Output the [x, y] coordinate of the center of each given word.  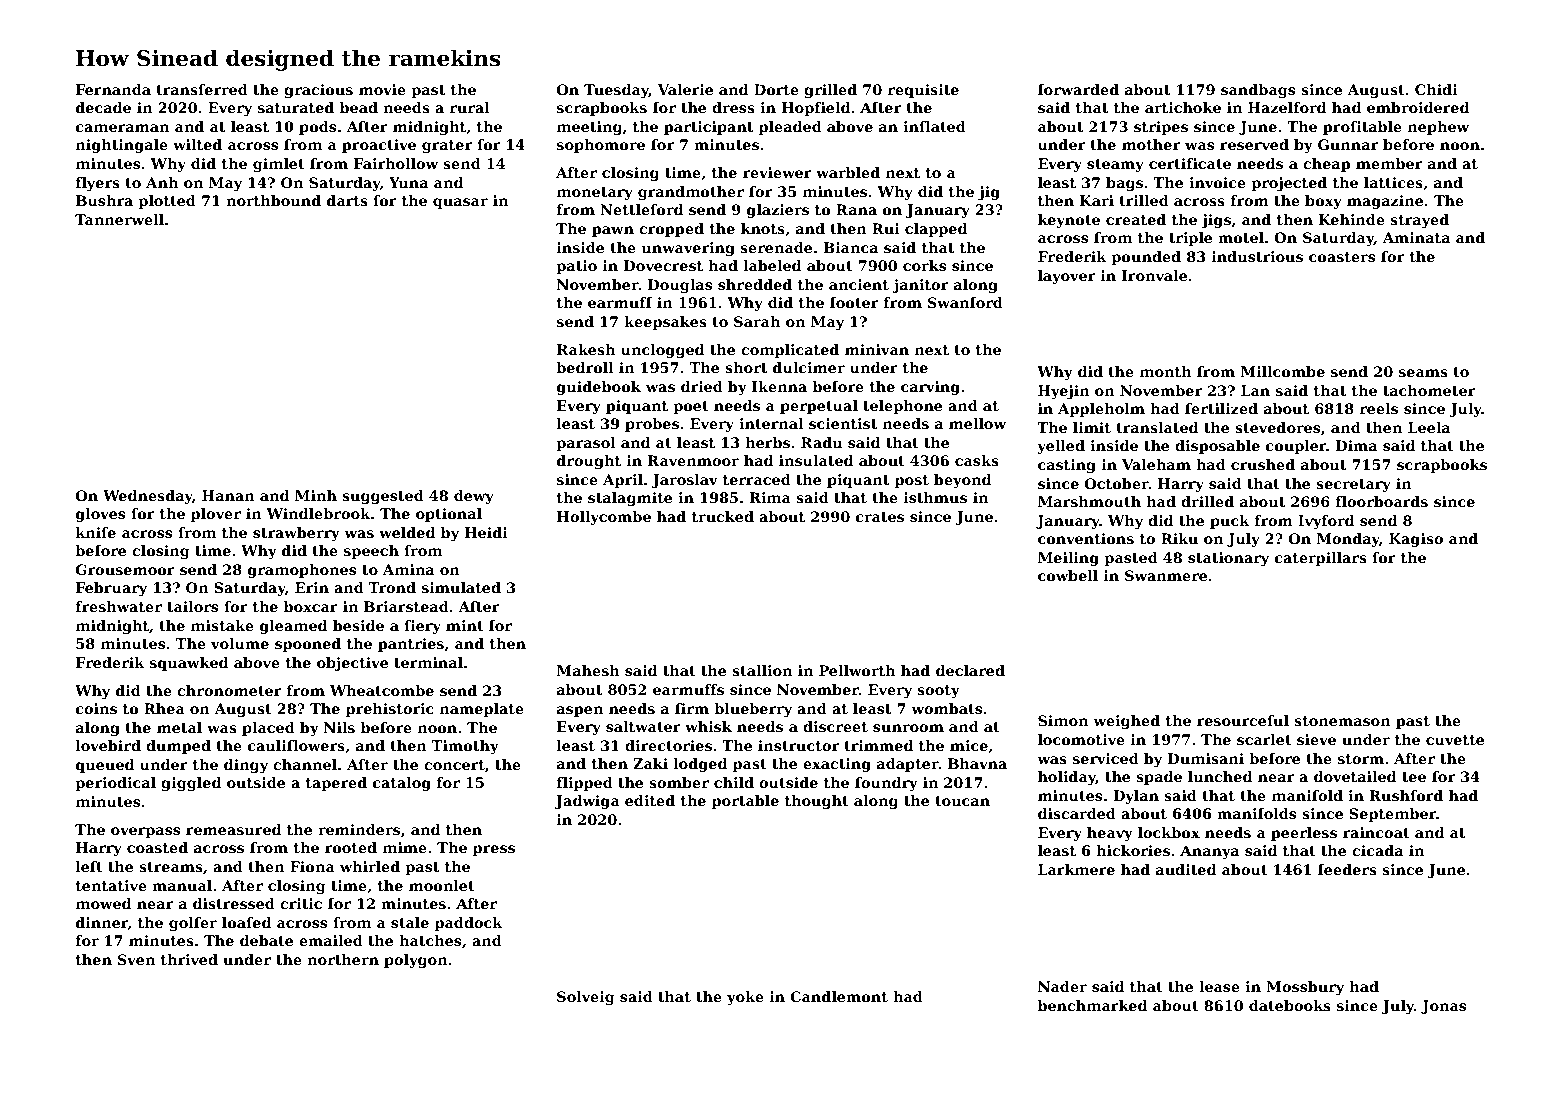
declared [970, 670]
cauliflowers [296, 745]
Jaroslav [685, 481]
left [89, 866]
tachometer [1429, 390]
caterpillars [1321, 559]
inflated [934, 126]
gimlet [279, 165]
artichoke [1183, 107]
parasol [586, 444]
